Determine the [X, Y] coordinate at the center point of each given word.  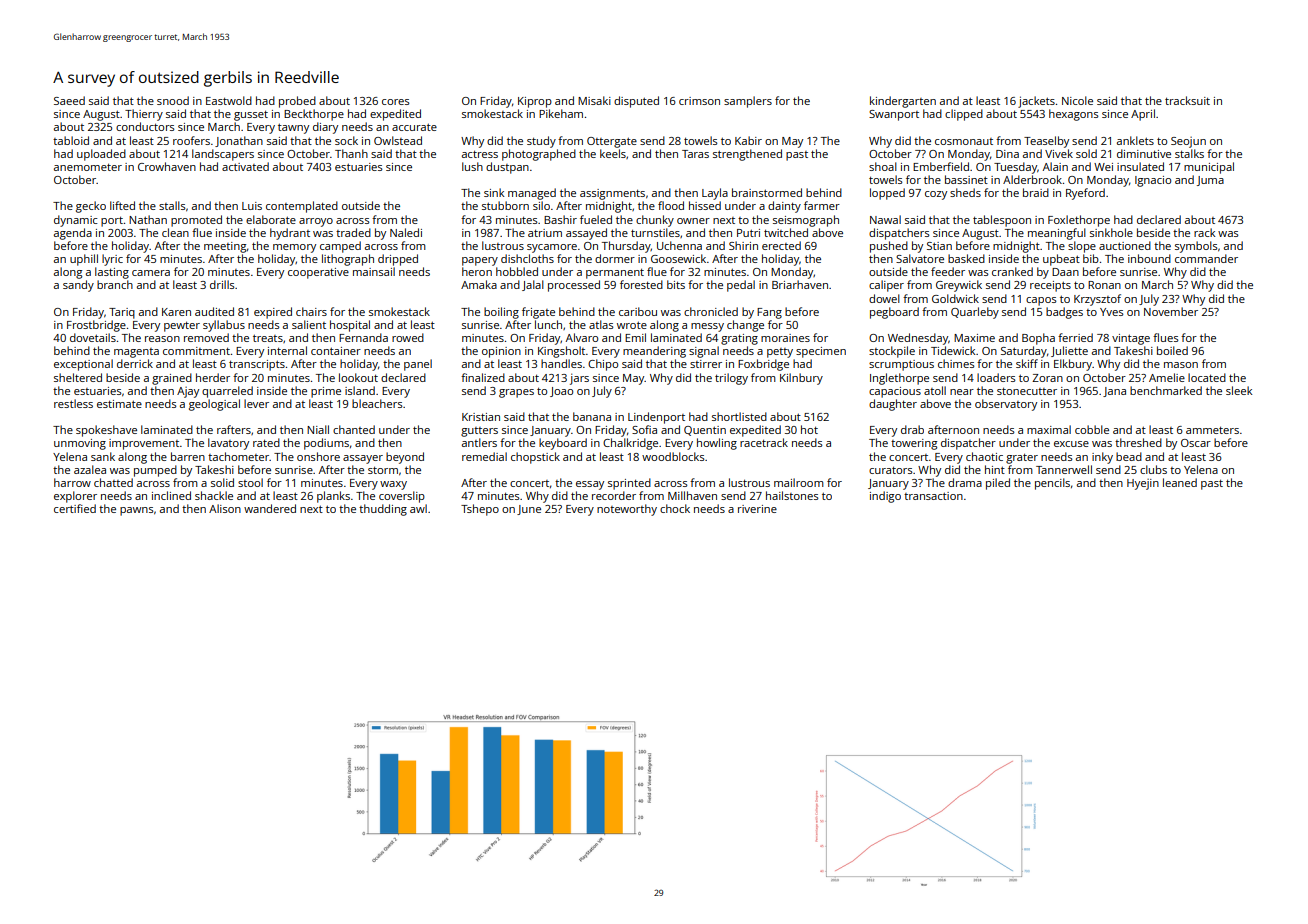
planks [333, 497]
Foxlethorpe [1079, 221]
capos [1041, 301]
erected [781, 245]
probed [297, 102]
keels [613, 153]
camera [151, 273]
